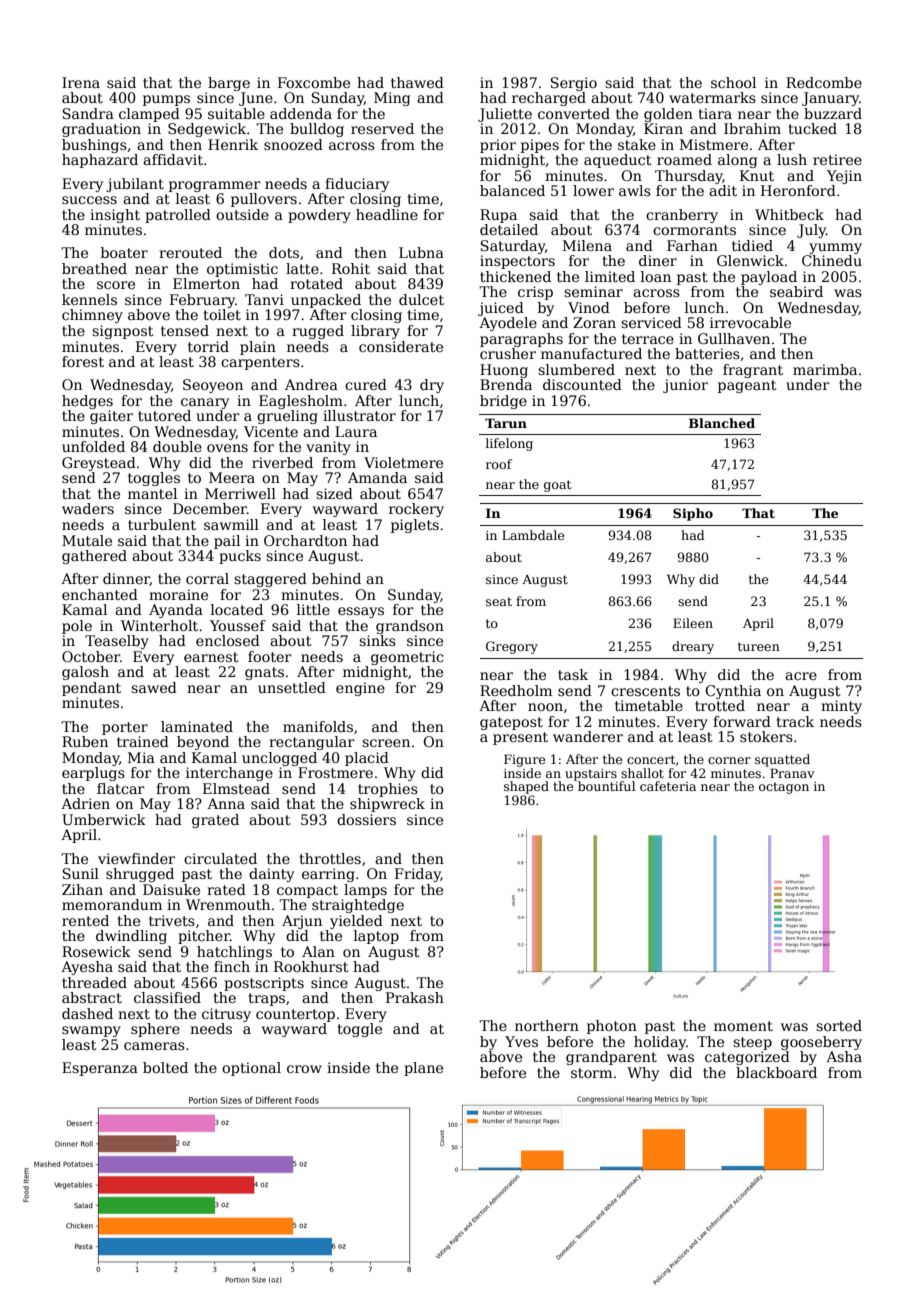 The image size is (924, 1308). I want to click on Esperanza, so click(100, 1069).
